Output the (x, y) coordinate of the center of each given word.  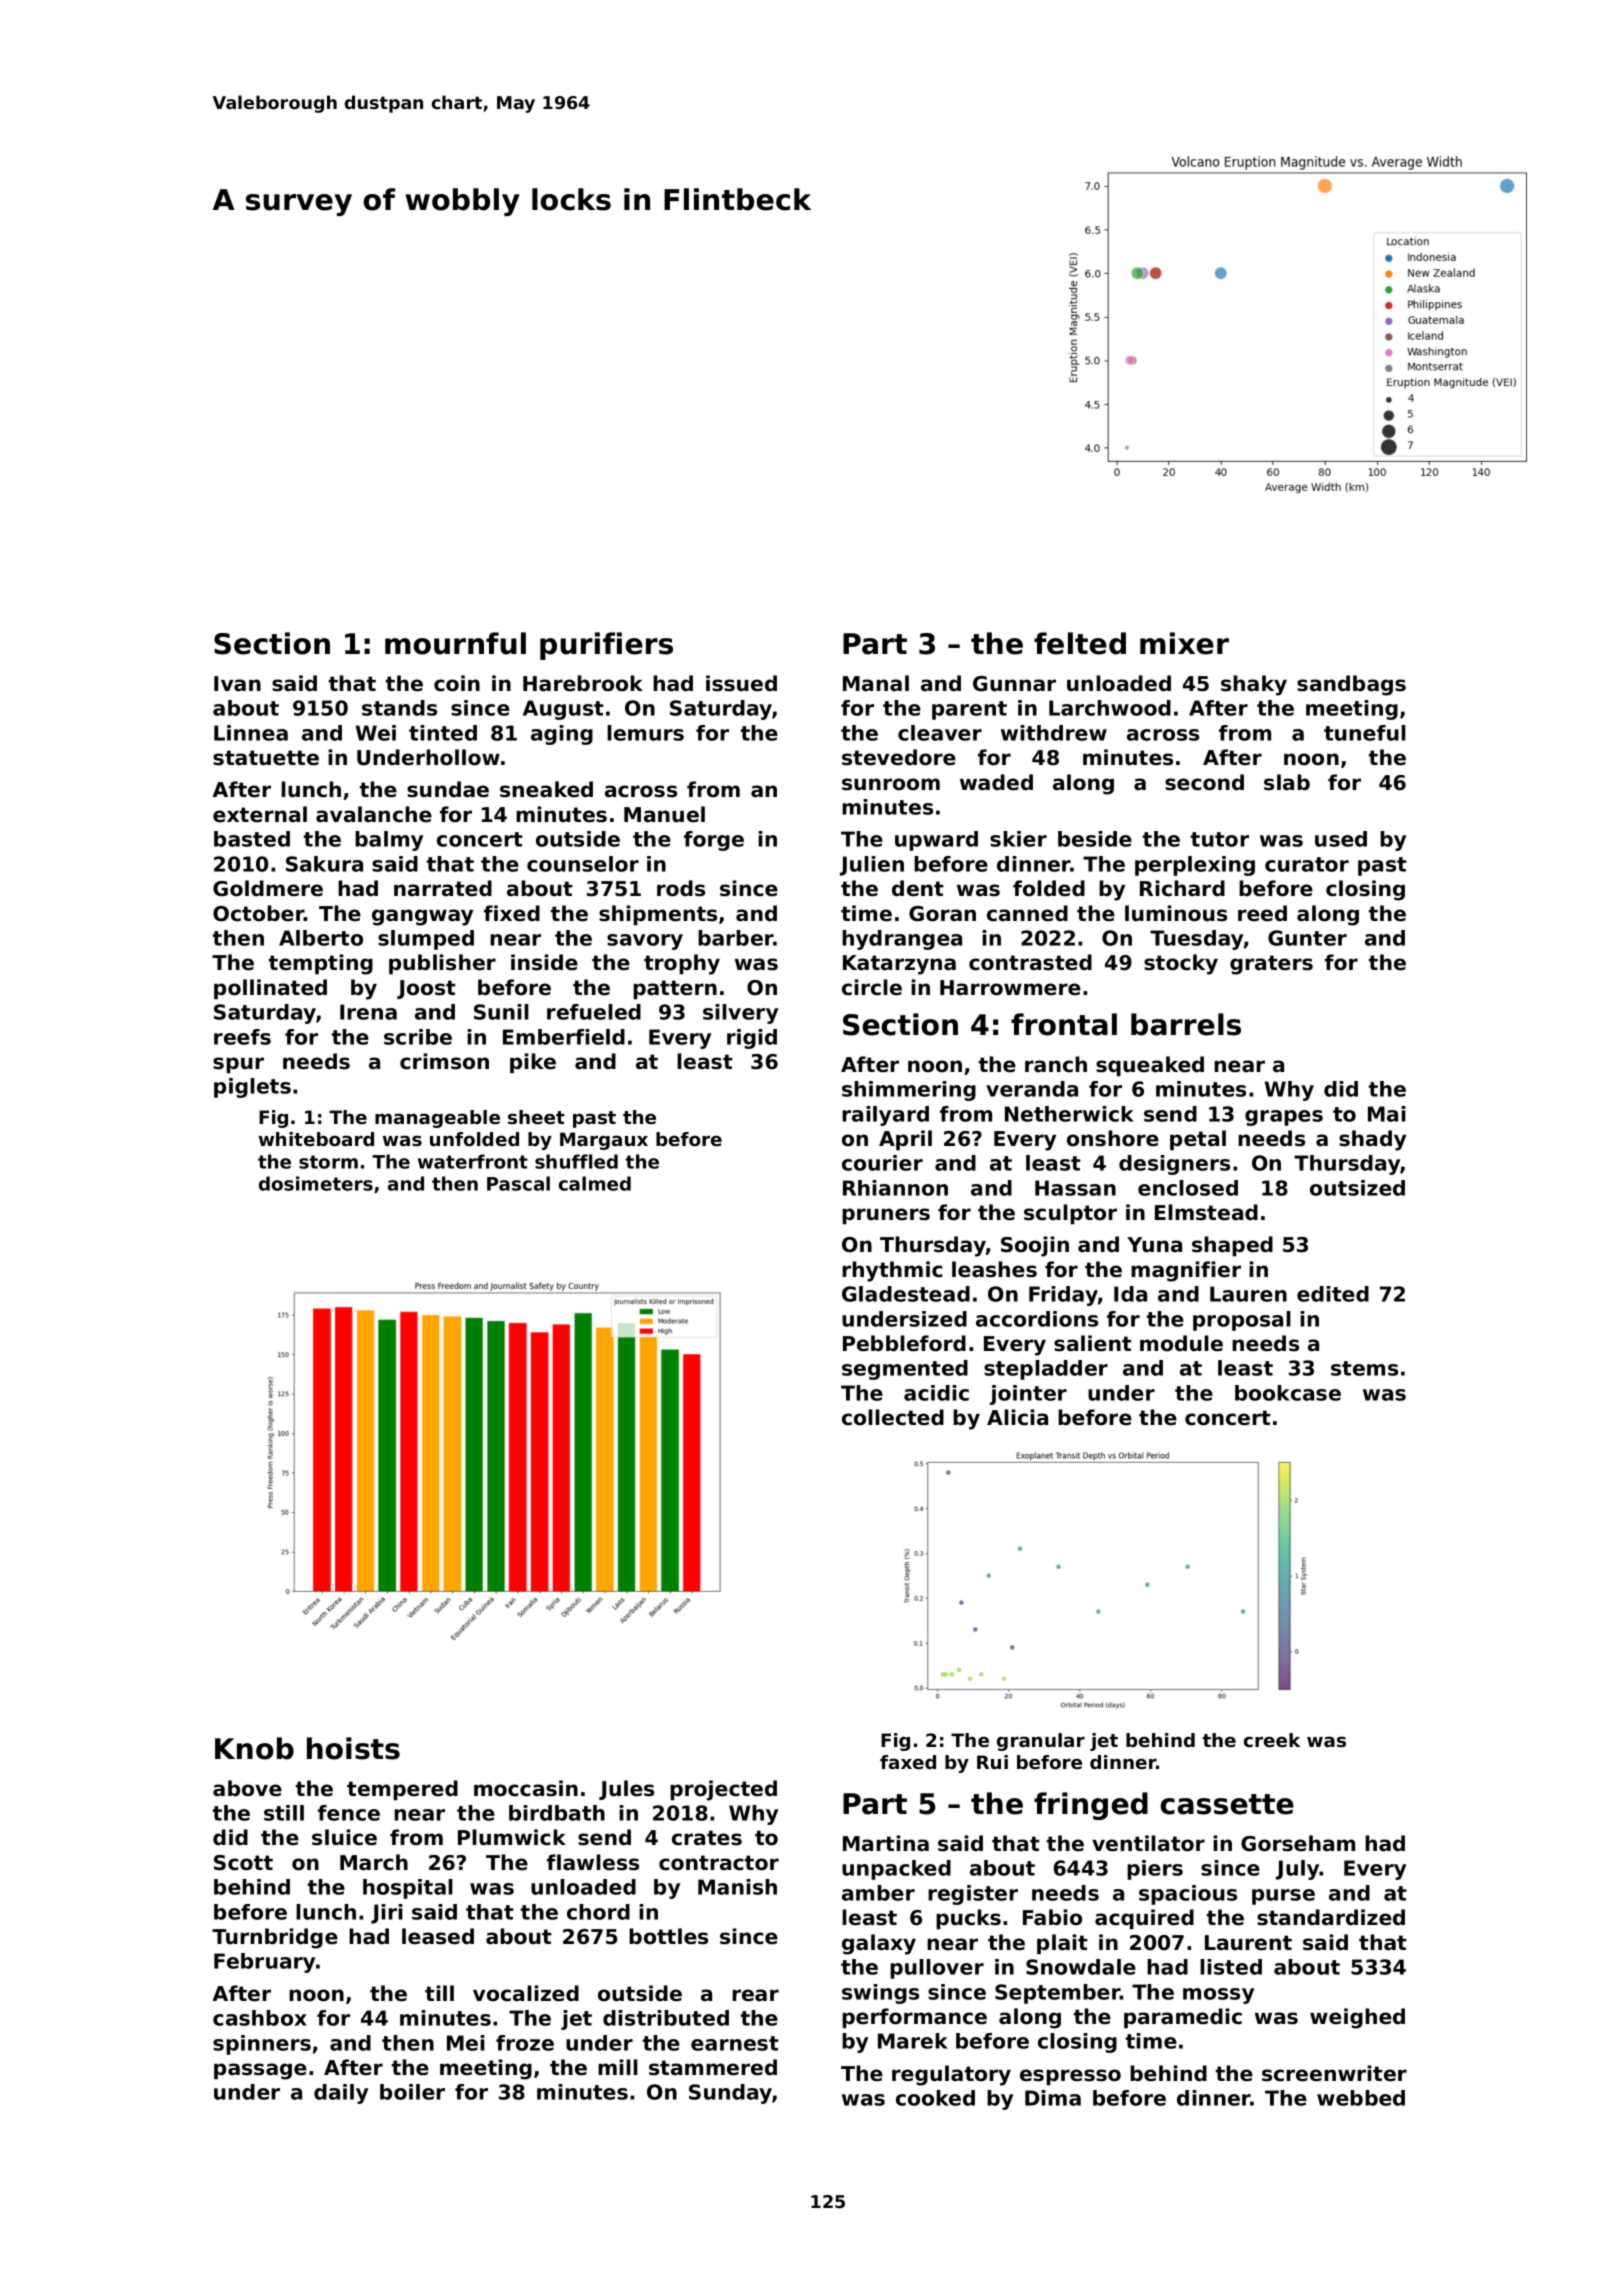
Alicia (1017, 1417)
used (1341, 839)
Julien (872, 866)
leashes (994, 1269)
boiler (412, 2092)
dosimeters (316, 1183)
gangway (422, 917)
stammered (713, 2067)
